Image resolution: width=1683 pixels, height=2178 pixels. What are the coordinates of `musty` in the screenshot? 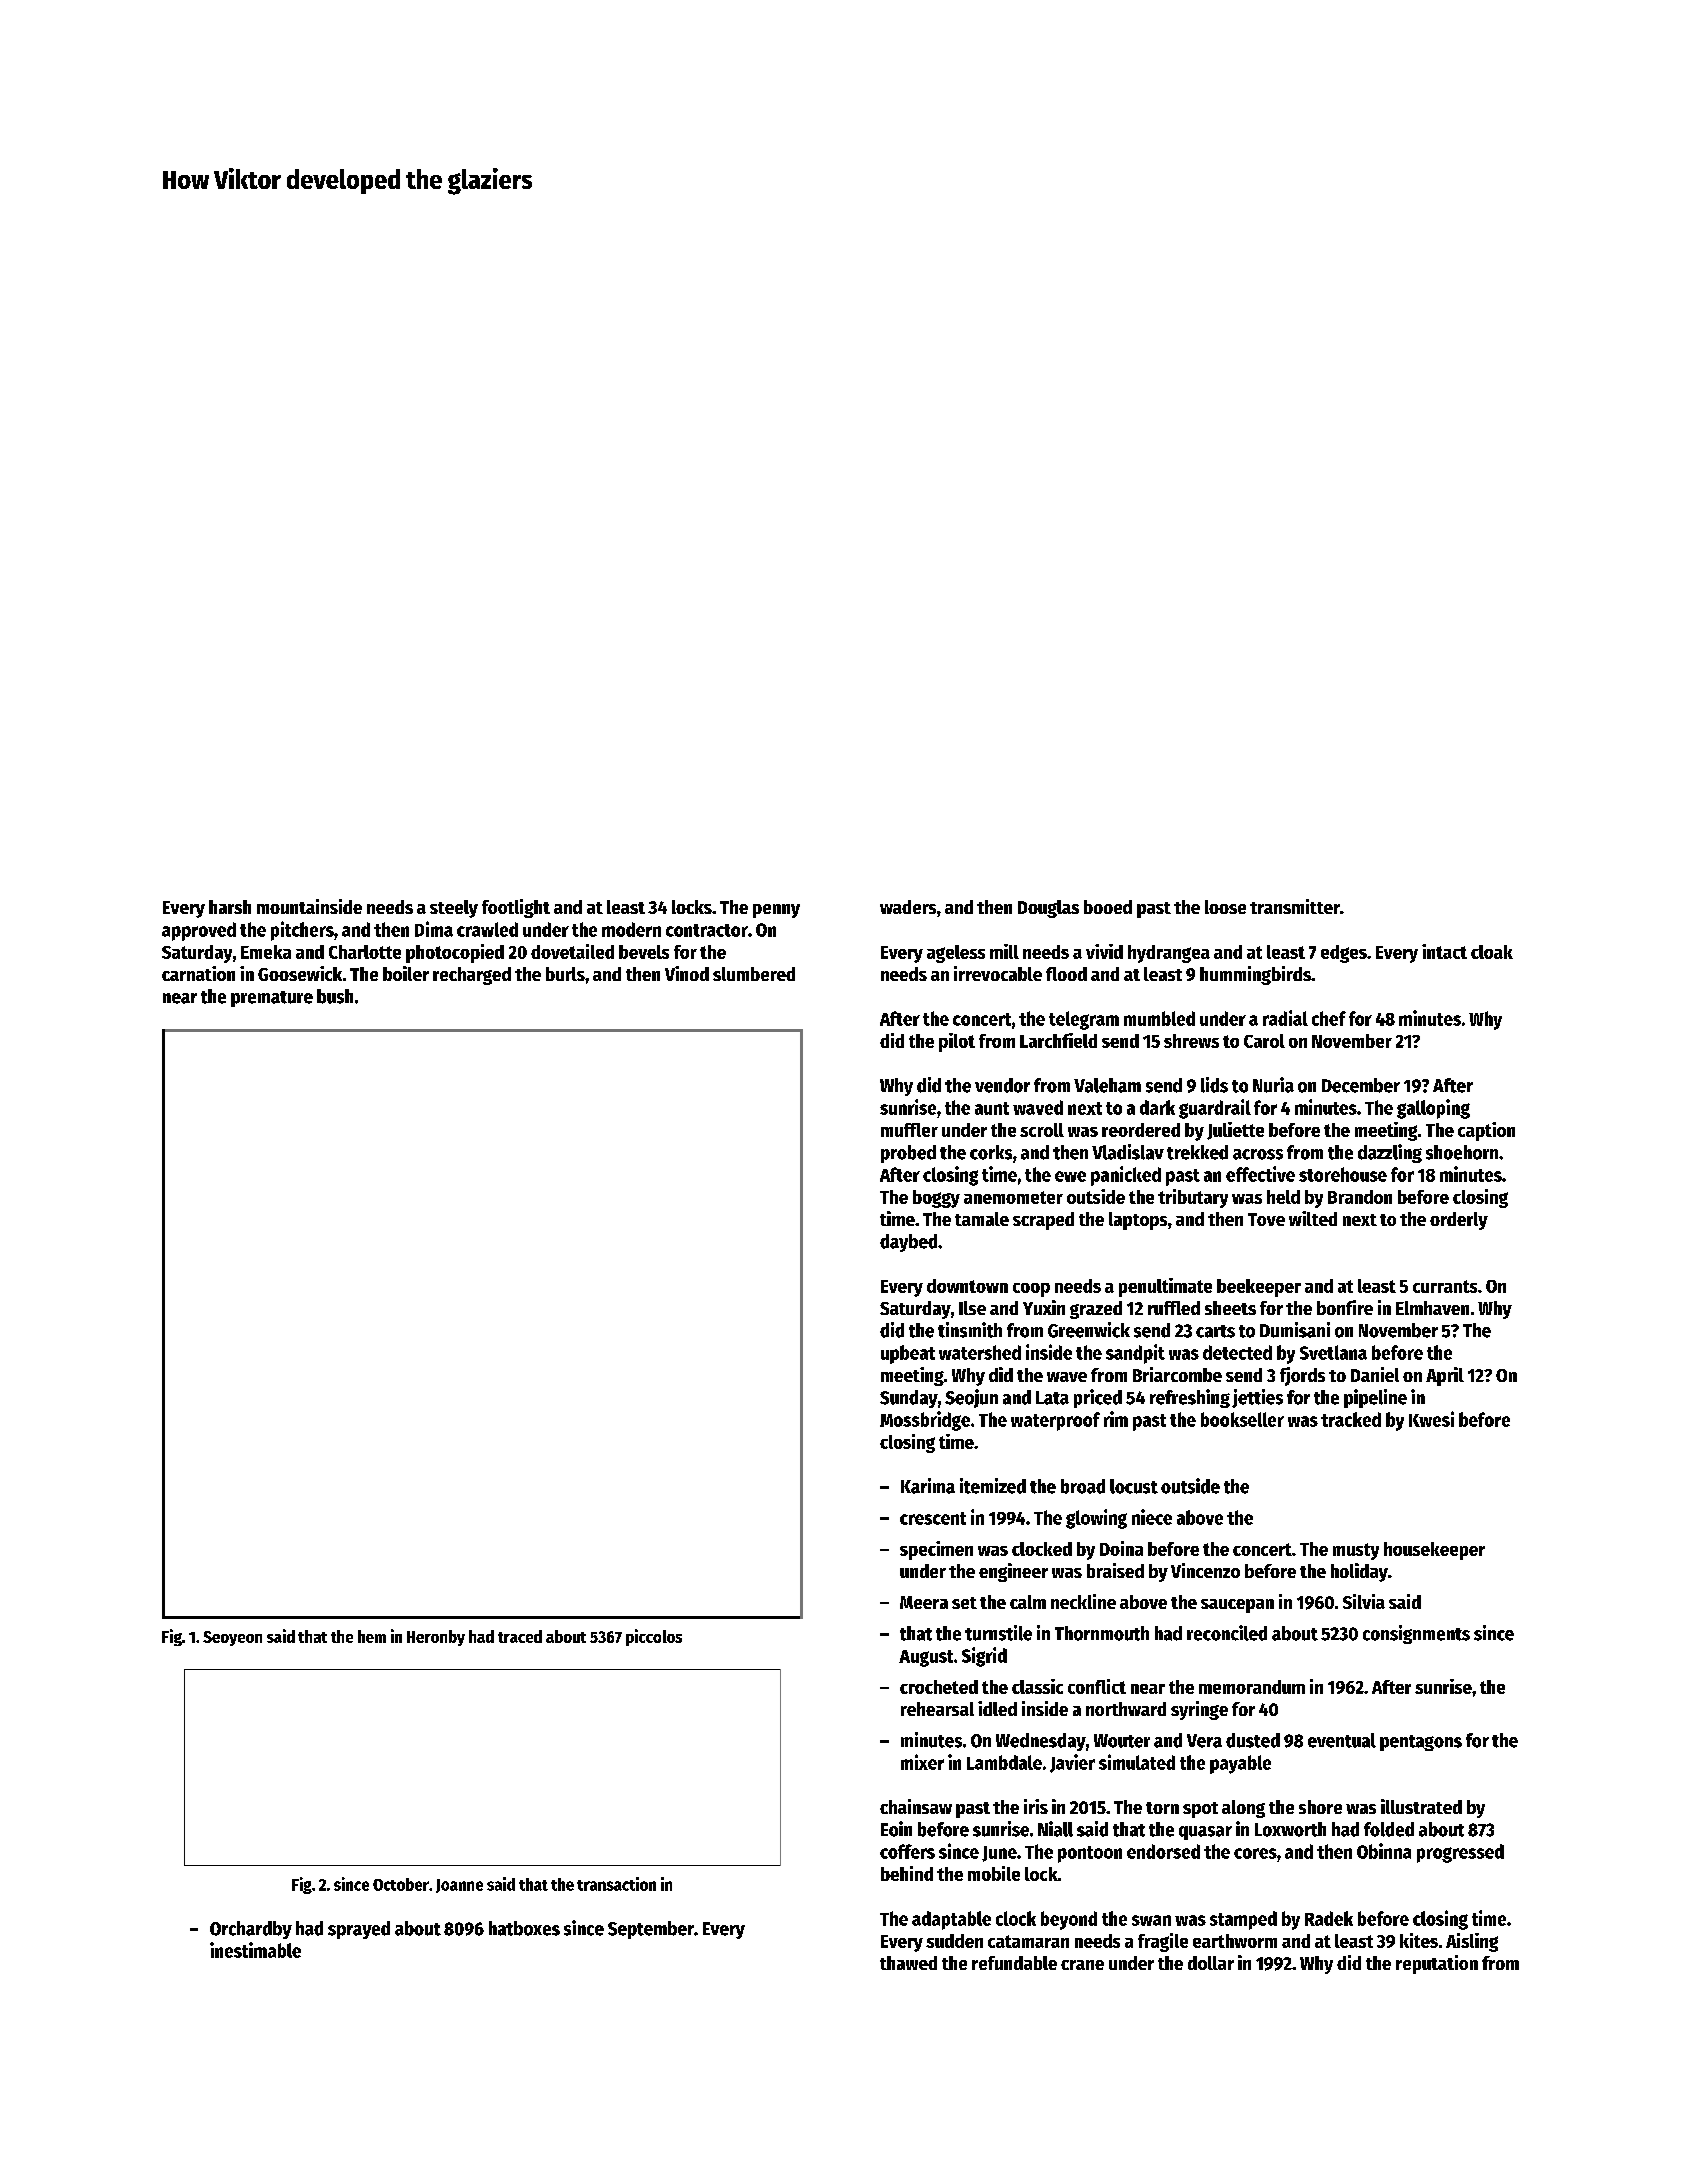 It's located at (1356, 1551).
